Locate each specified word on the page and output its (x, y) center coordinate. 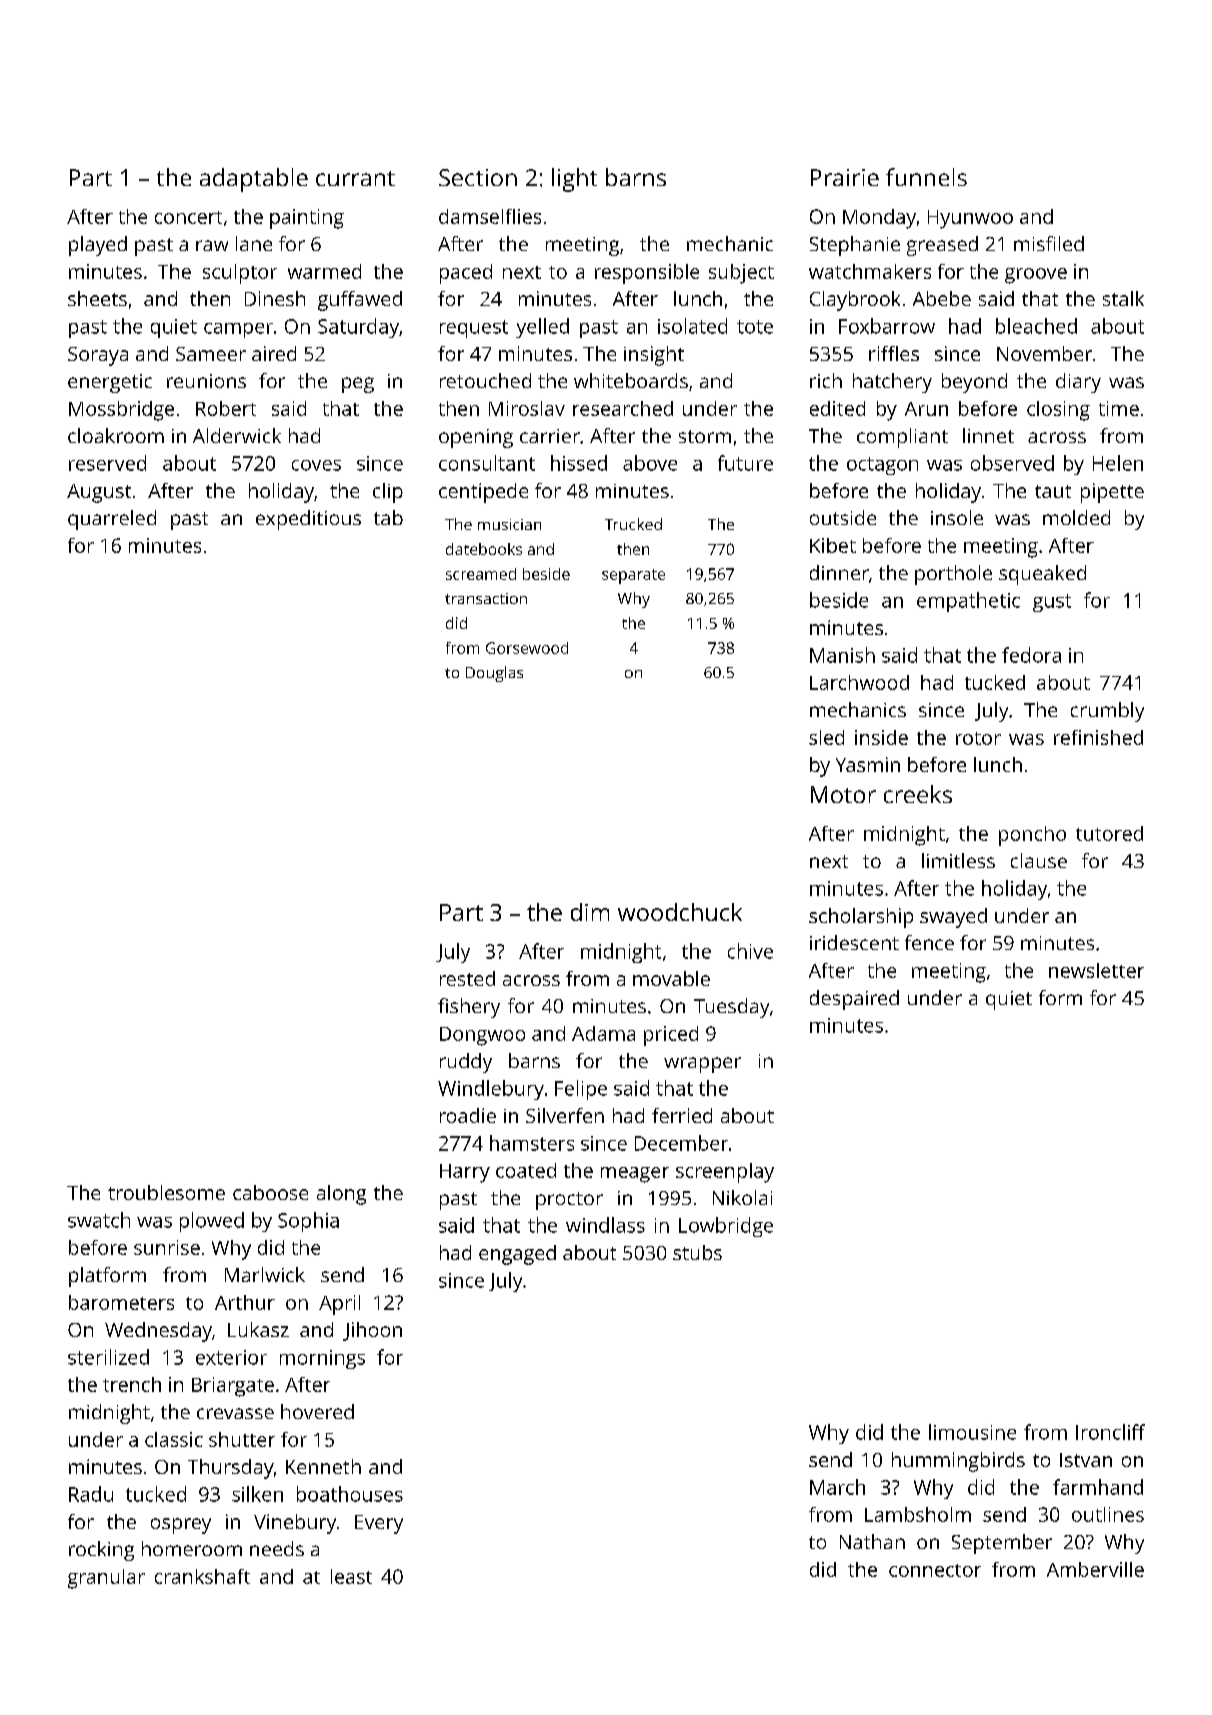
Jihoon (372, 1331)
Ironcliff (1110, 1432)
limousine (972, 1432)
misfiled (1049, 243)
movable (671, 978)
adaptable (254, 180)
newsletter (1096, 970)
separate (633, 576)
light (574, 180)
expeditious (308, 520)
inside (881, 737)
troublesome (166, 1192)
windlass (605, 1225)
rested (467, 978)
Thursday (231, 1469)
